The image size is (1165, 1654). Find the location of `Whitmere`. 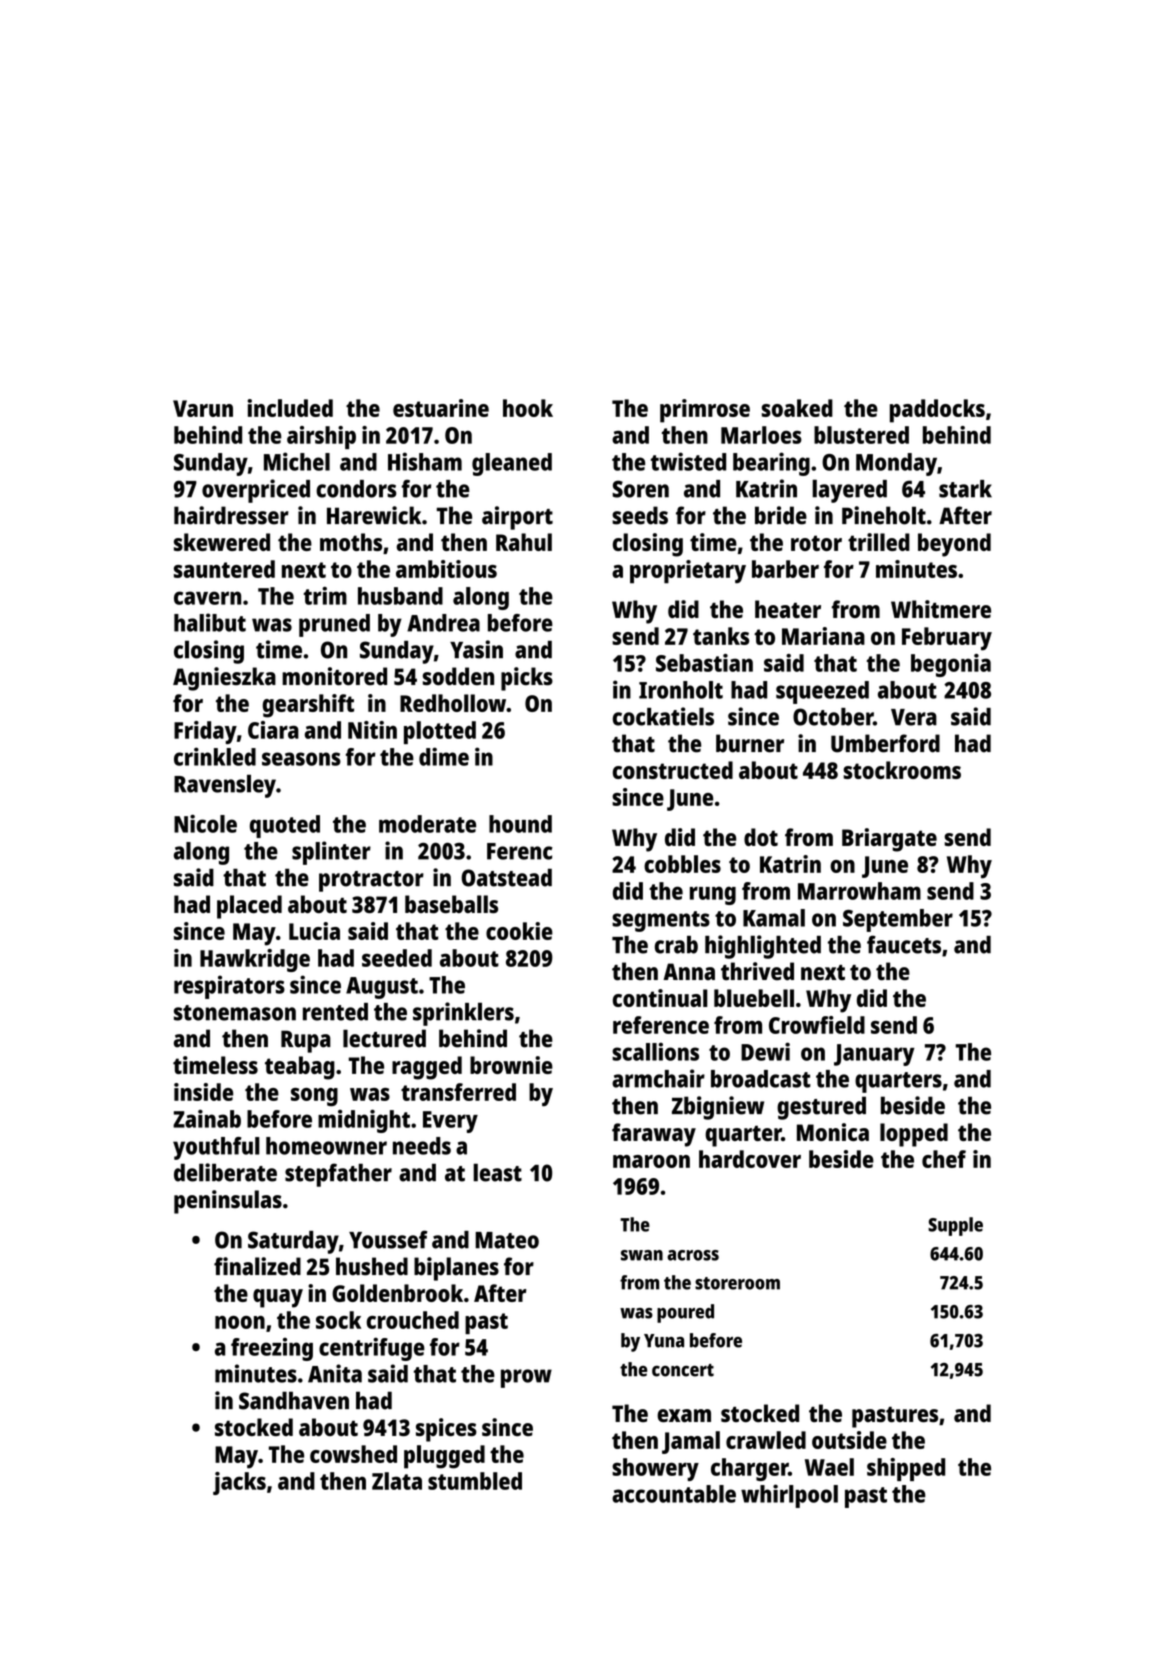

Whitmere is located at coordinates (941, 609).
